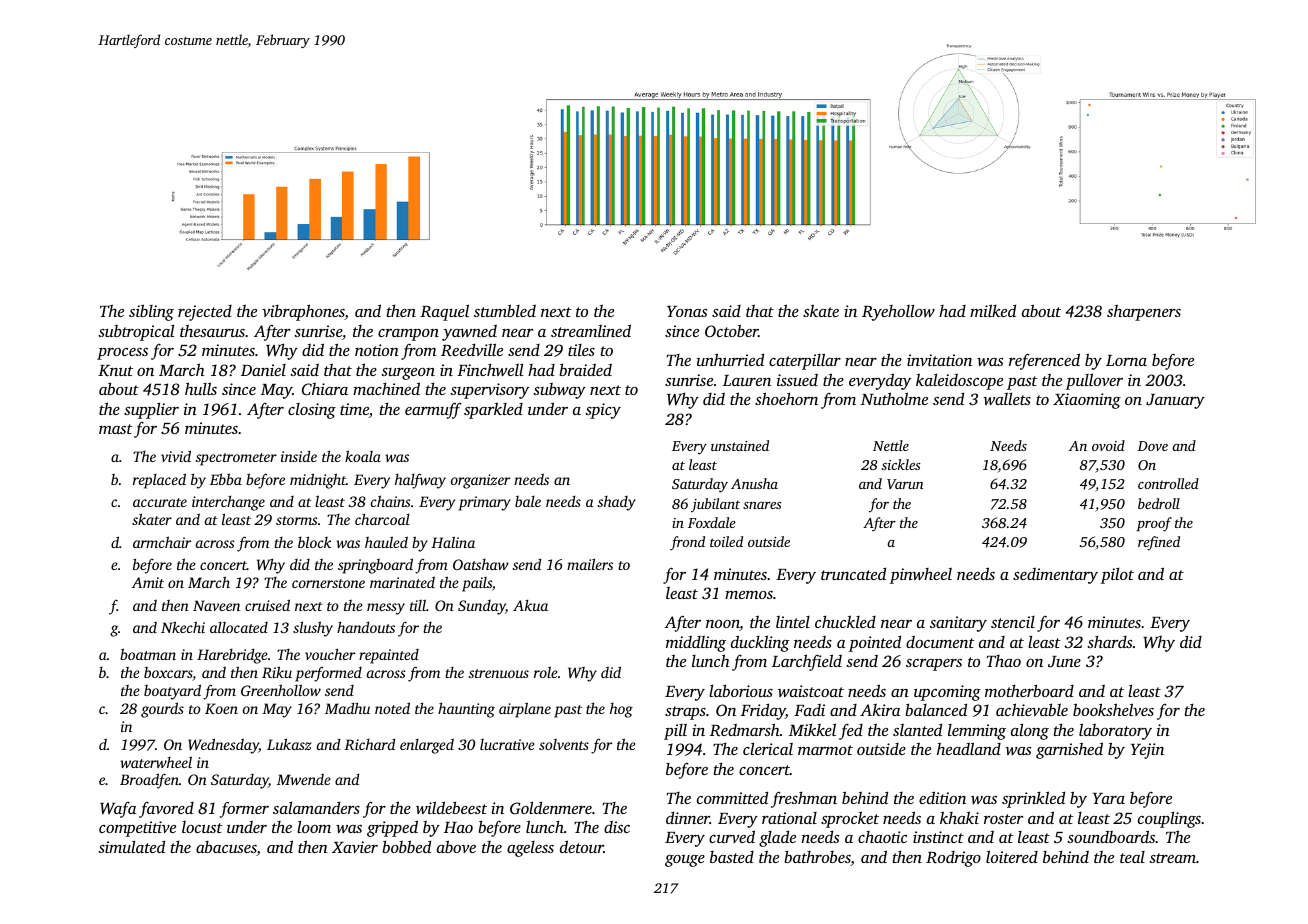 The height and width of the document is (924, 1308). What do you see at coordinates (377, 350) in the document?
I see `notion` at bounding box center [377, 350].
